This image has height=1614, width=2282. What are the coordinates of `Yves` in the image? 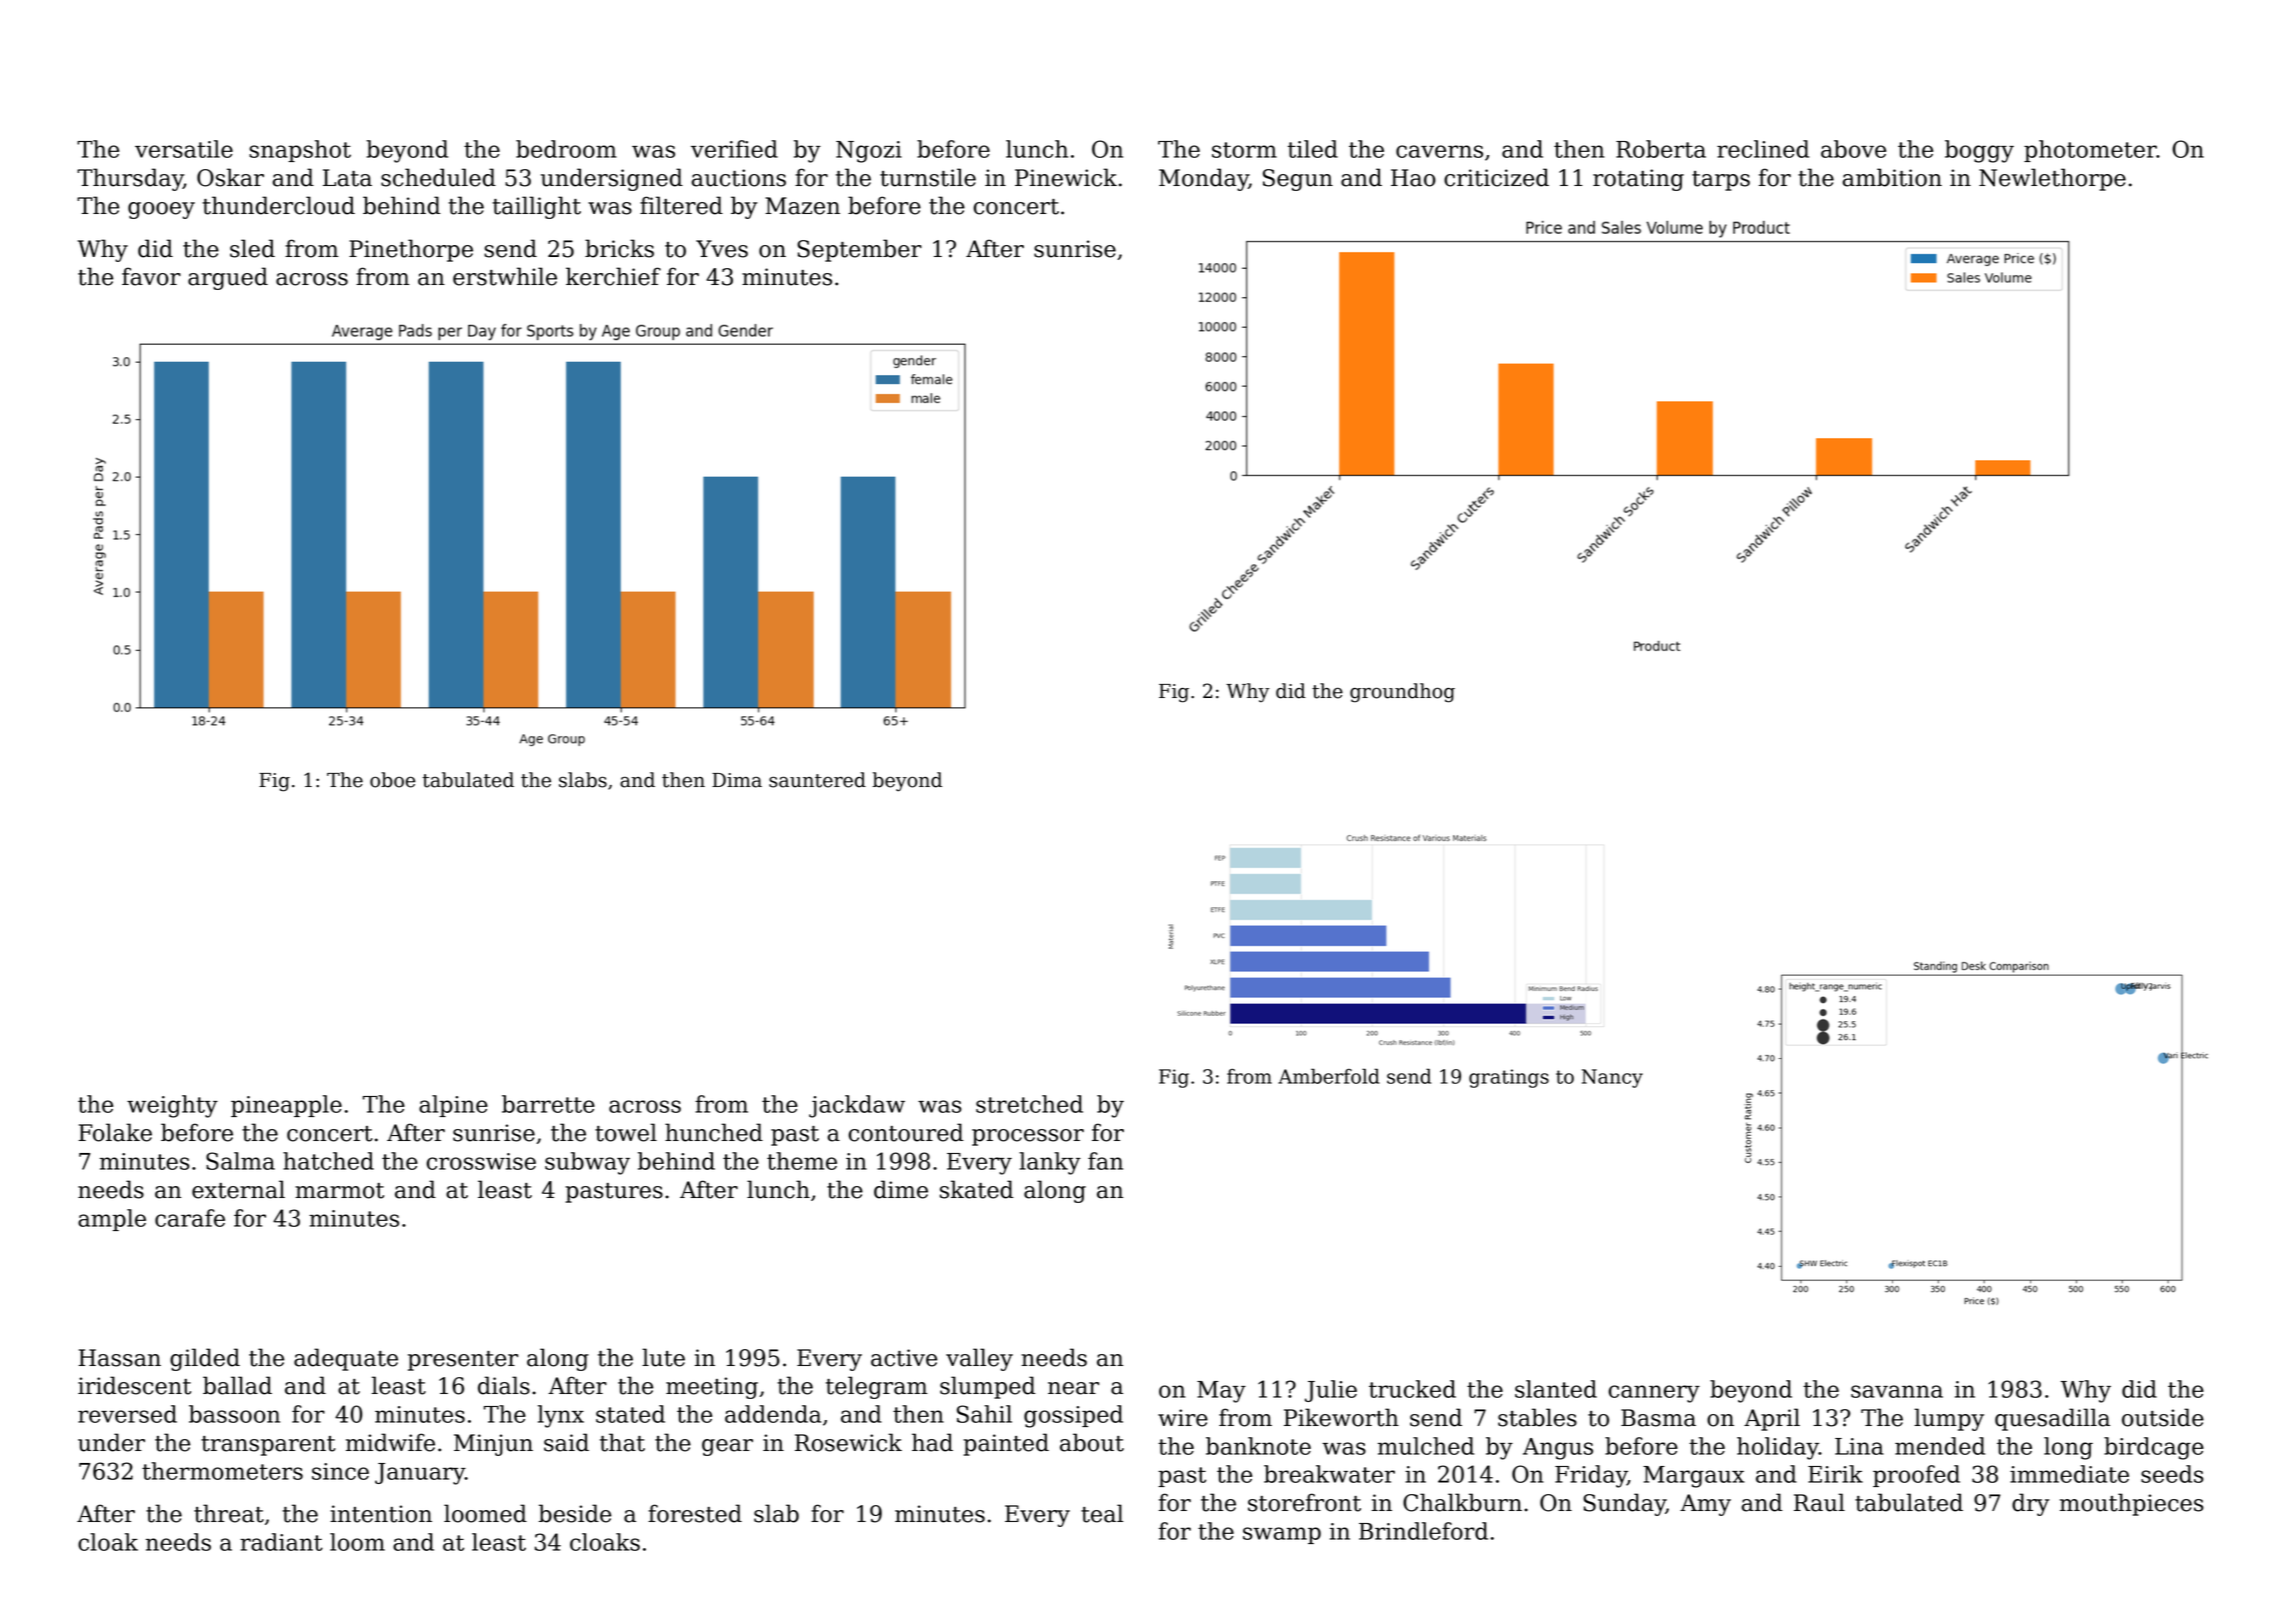 It's located at (722, 249).
